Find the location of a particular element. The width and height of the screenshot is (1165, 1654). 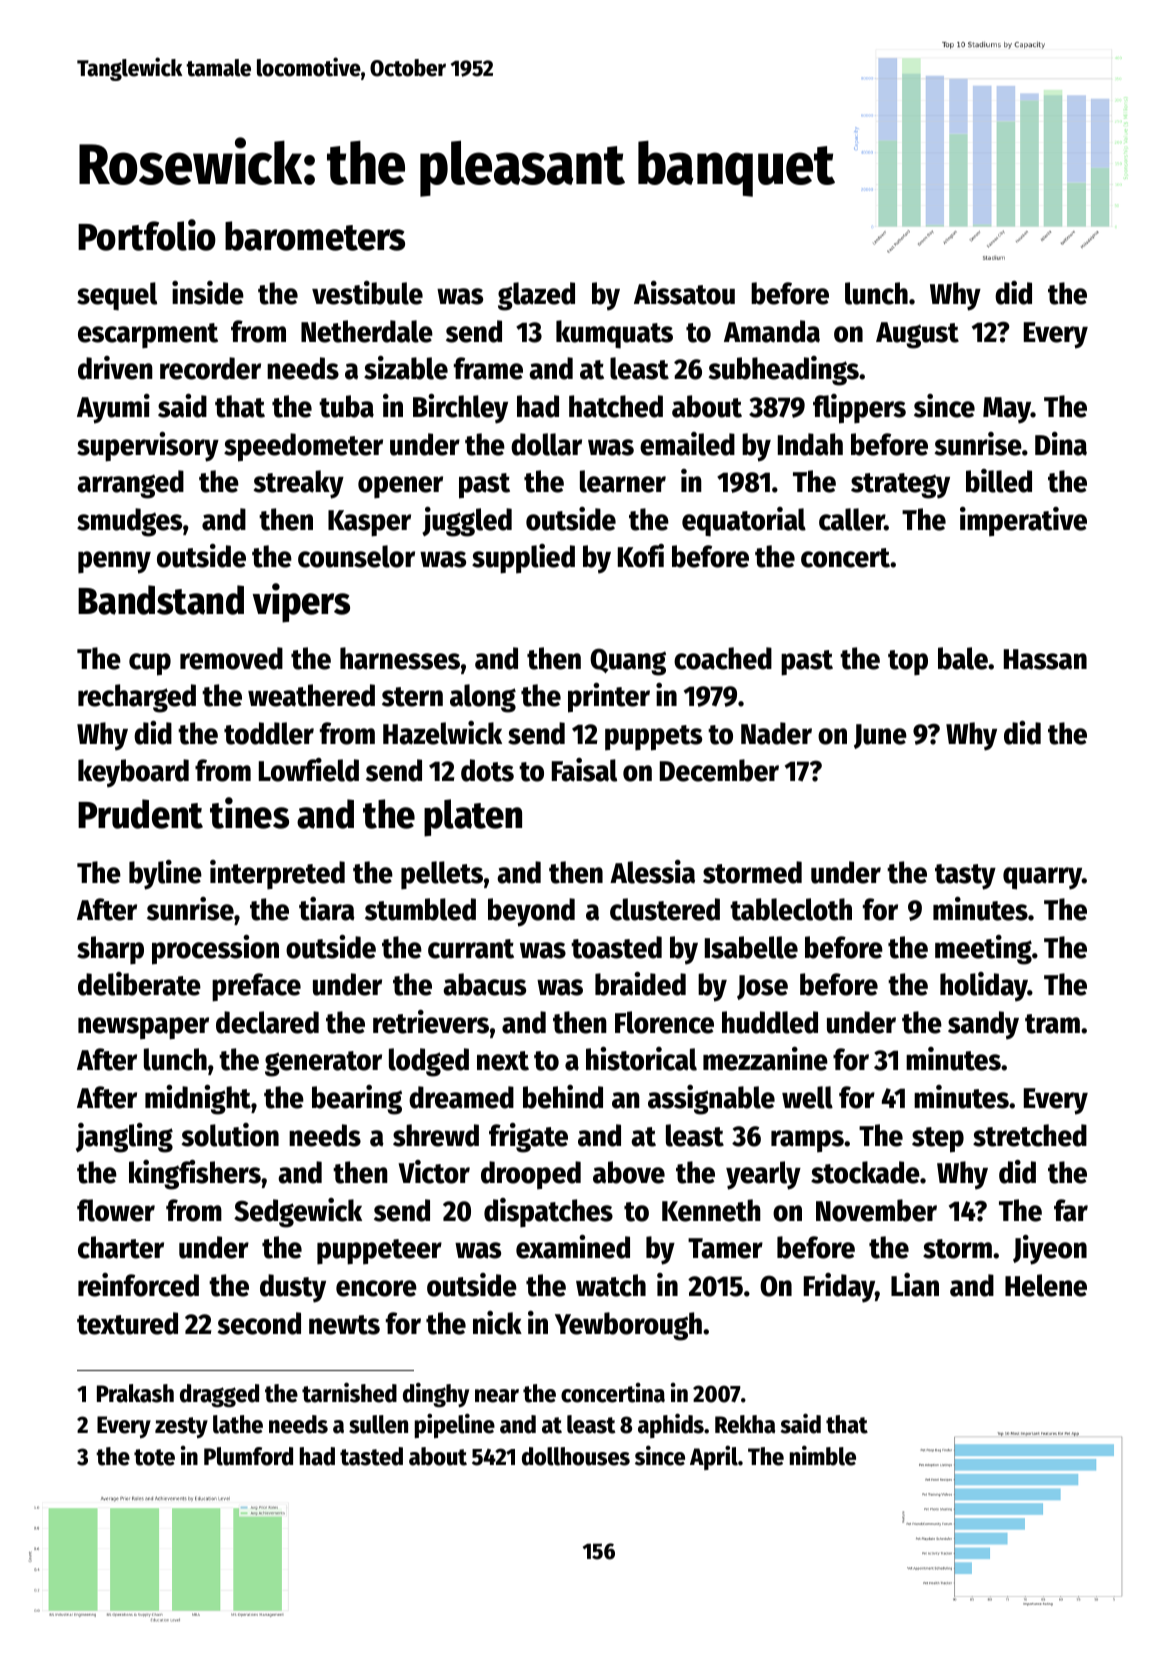

arranged is located at coordinates (130, 484).
